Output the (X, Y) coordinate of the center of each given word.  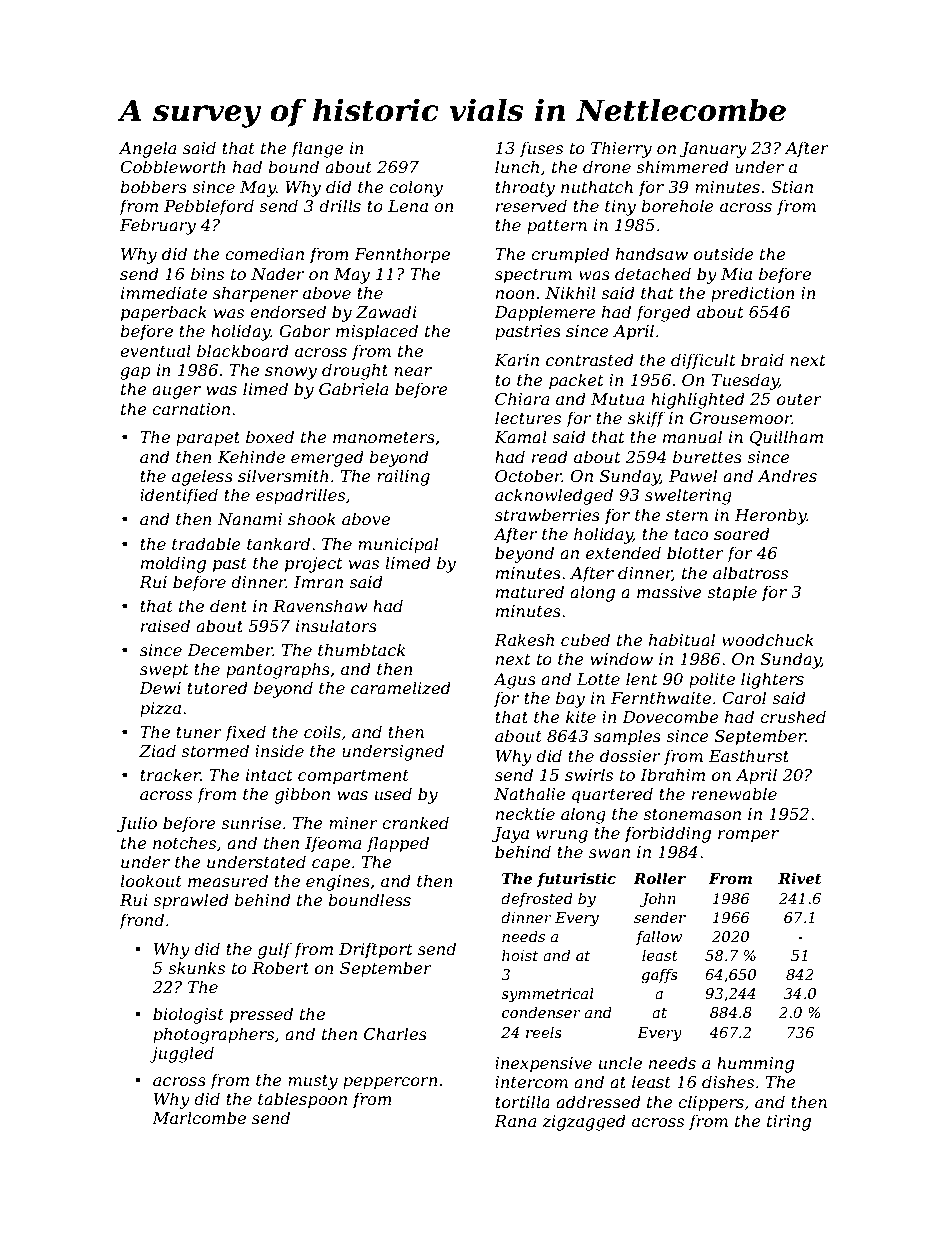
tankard (278, 543)
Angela (147, 149)
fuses (541, 149)
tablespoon (302, 1100)
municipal (398, 545)
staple (732, 593)
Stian (792, 187)
